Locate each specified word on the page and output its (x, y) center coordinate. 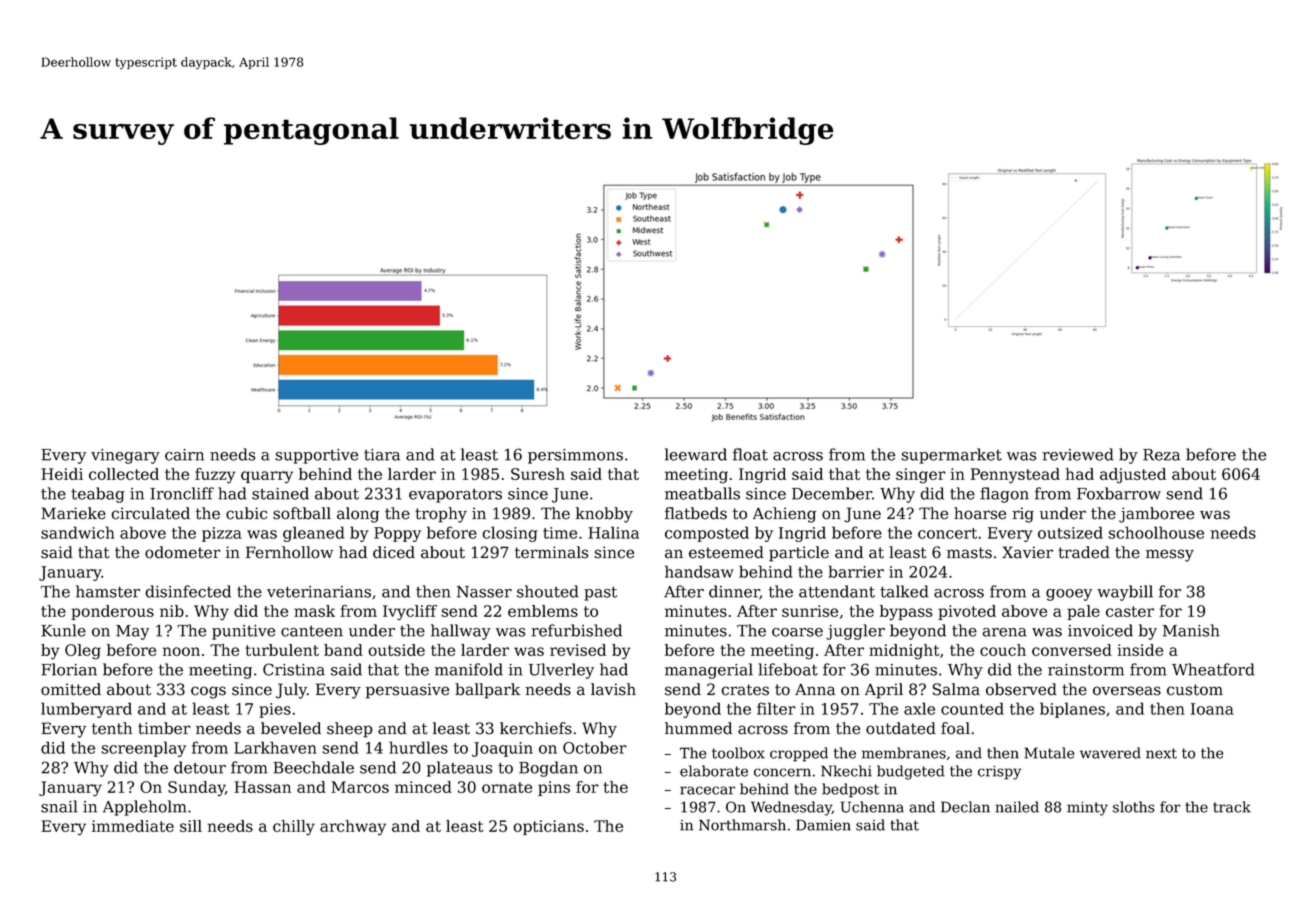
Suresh (538, 474)
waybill (1125, 593)
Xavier (1027, 552)
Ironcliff (182, 493)
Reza (1161, 455)
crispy (999, 773)
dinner (734, 592)
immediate (133, 826)
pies (275, 710)
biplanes (1072, 710)
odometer (183, 552)
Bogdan (548, 769)
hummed (698, 728)
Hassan (262, 787)
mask (314, 611)
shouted (548, 591)
